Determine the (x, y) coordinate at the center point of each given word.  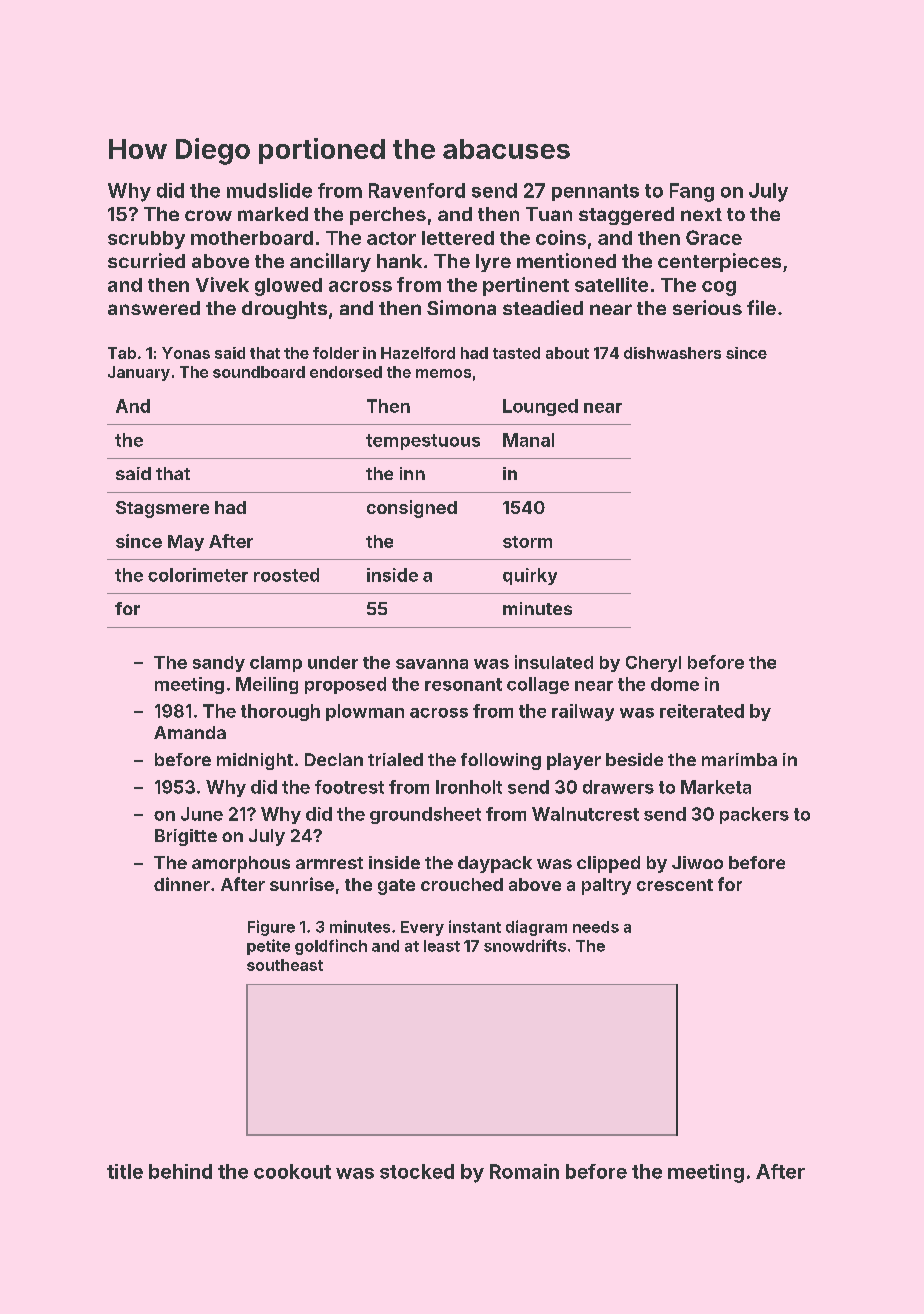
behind (180, 1171)
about (567, 353)
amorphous (241, 864)
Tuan (549, 214)
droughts (284, 310)
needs (596, 927)
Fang (692, 192)
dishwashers (672, 353)
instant (475, 926)
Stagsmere (162, 509)
